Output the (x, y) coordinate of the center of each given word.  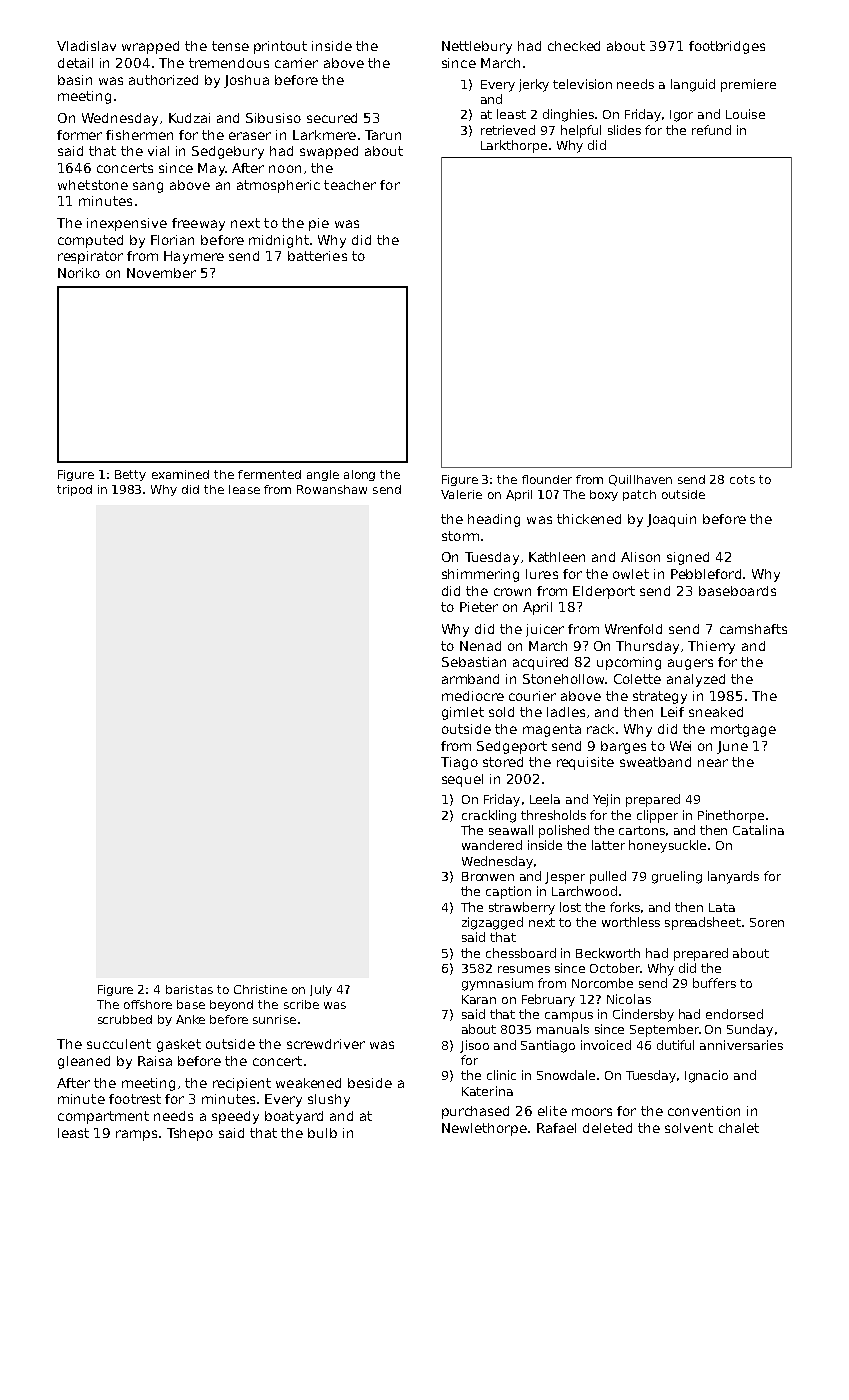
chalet (739, 1128)
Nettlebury (477, 47)
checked (574, 46)
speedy (235, 1117)
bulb (322, 1133)
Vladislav (86, 46)
